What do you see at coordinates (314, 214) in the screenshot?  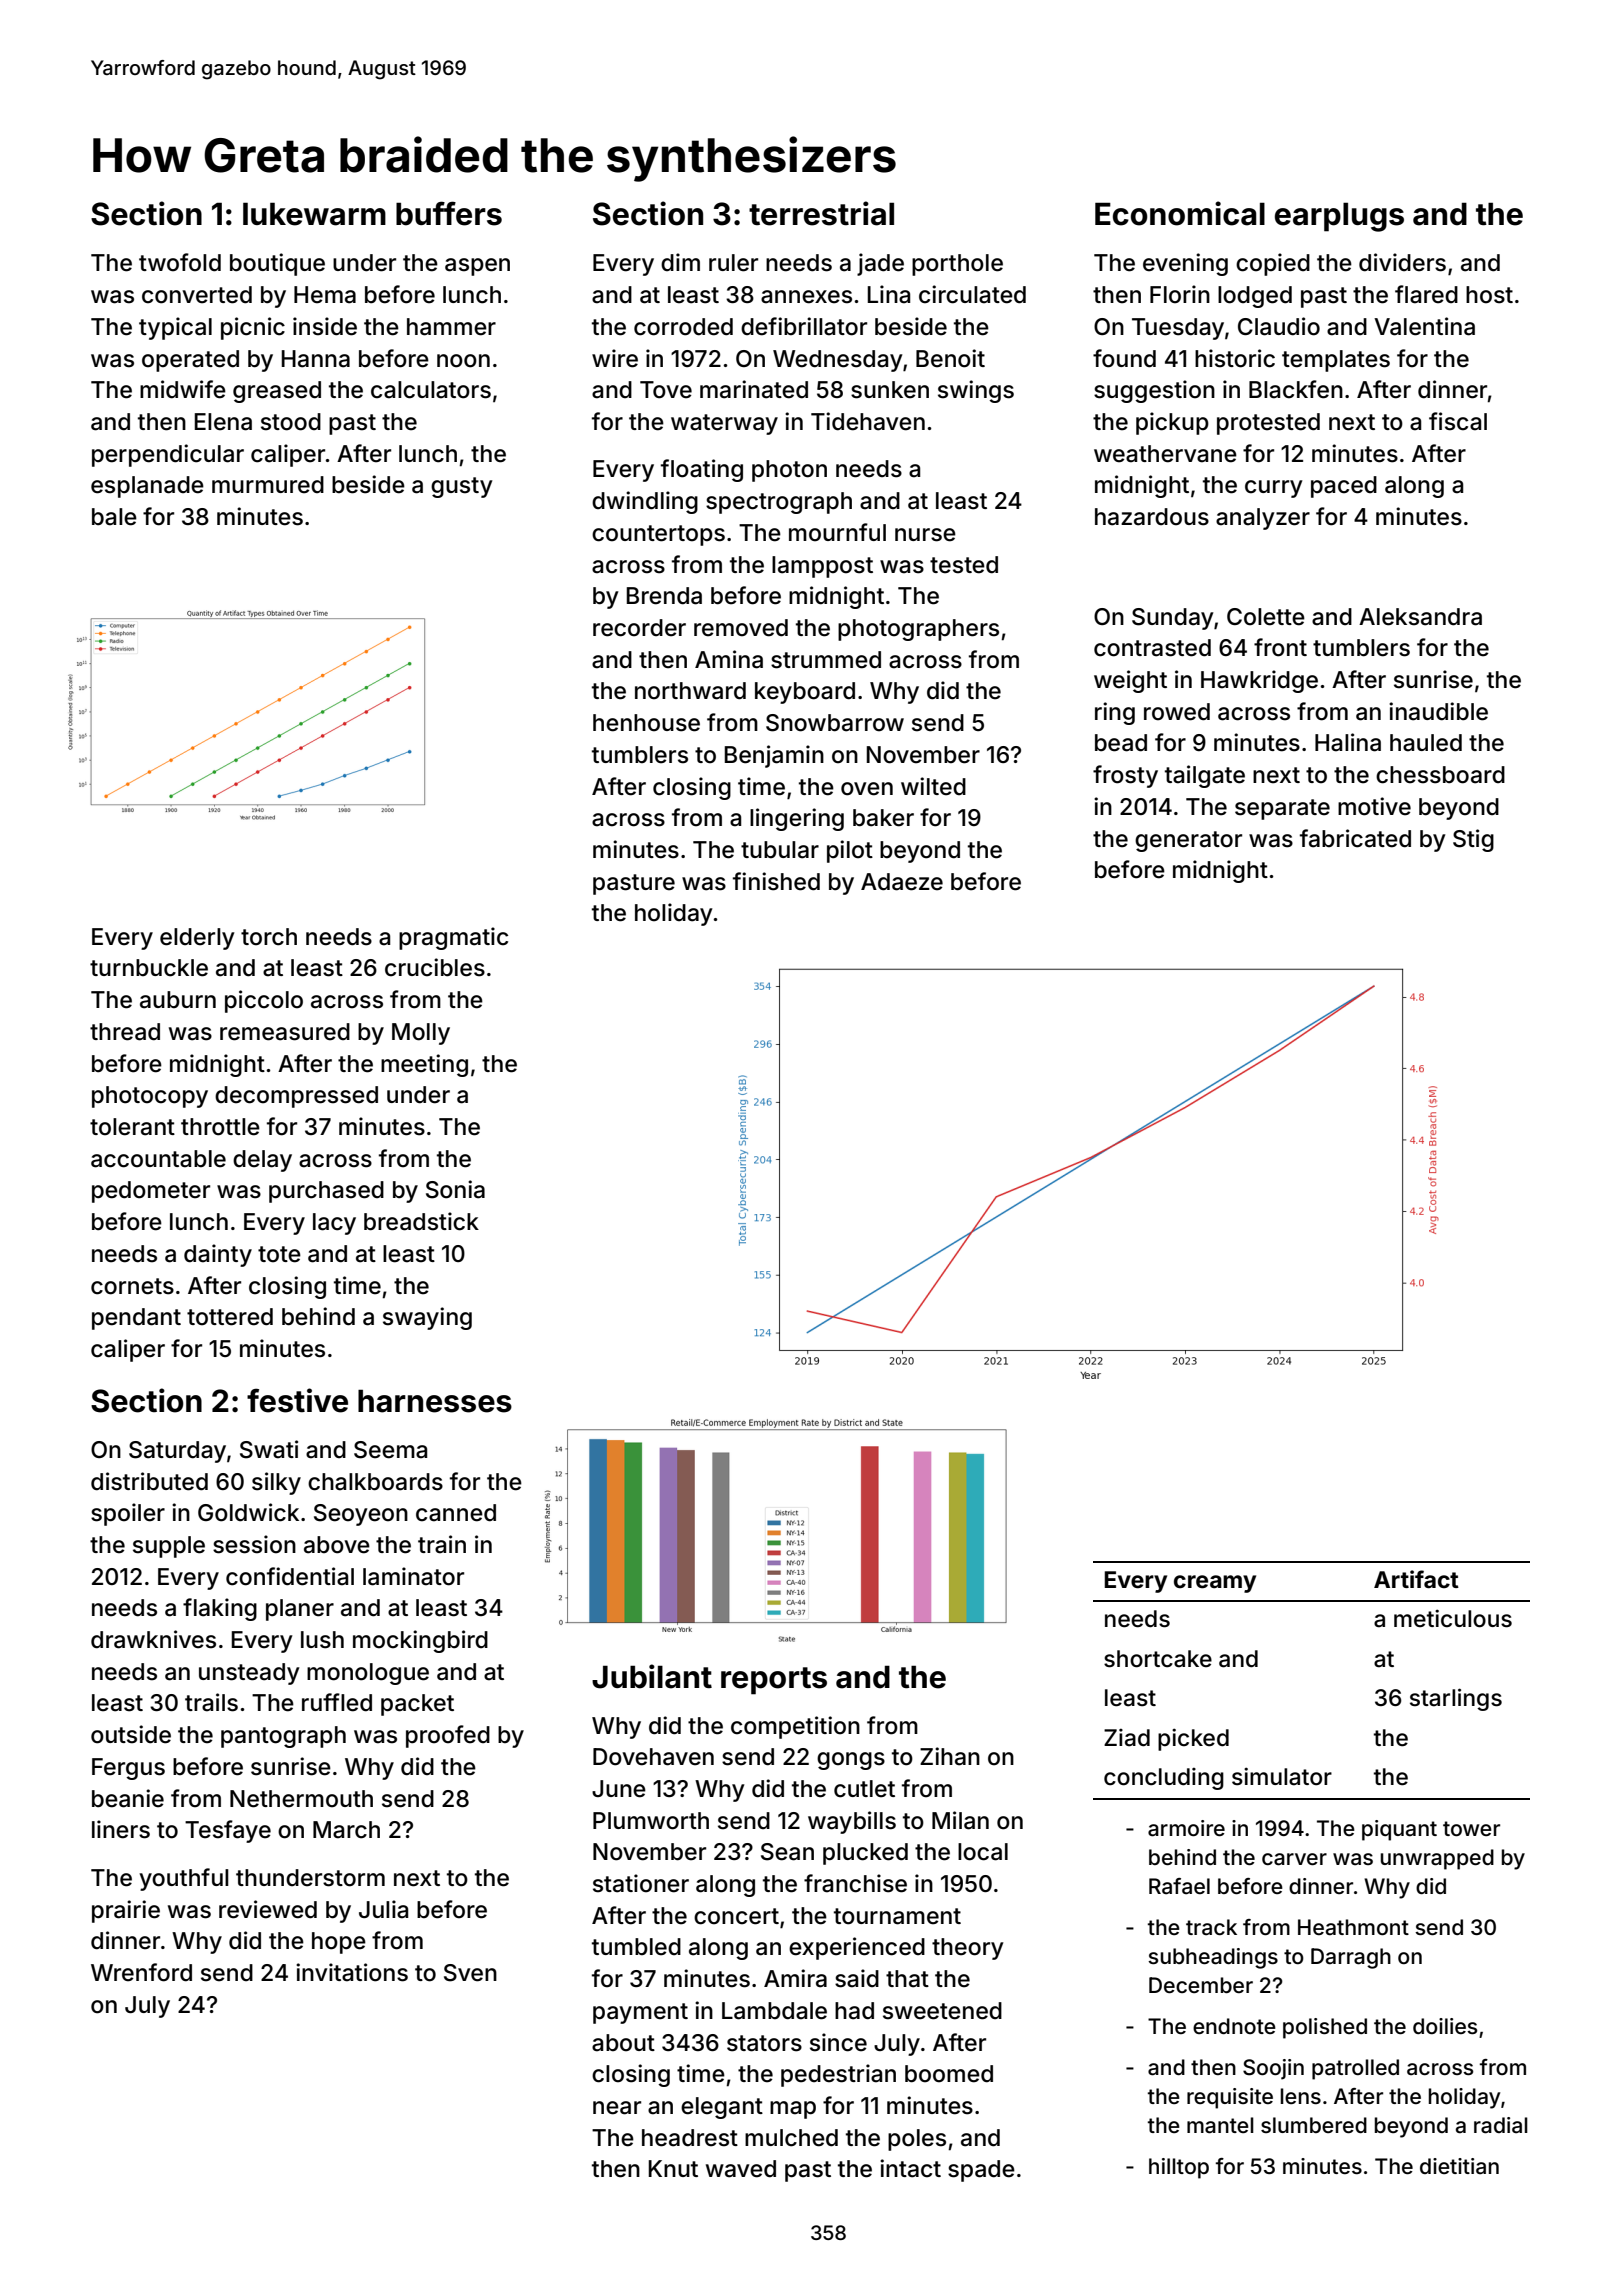 I see `lukewarm` at bounding box center [314, 214].
